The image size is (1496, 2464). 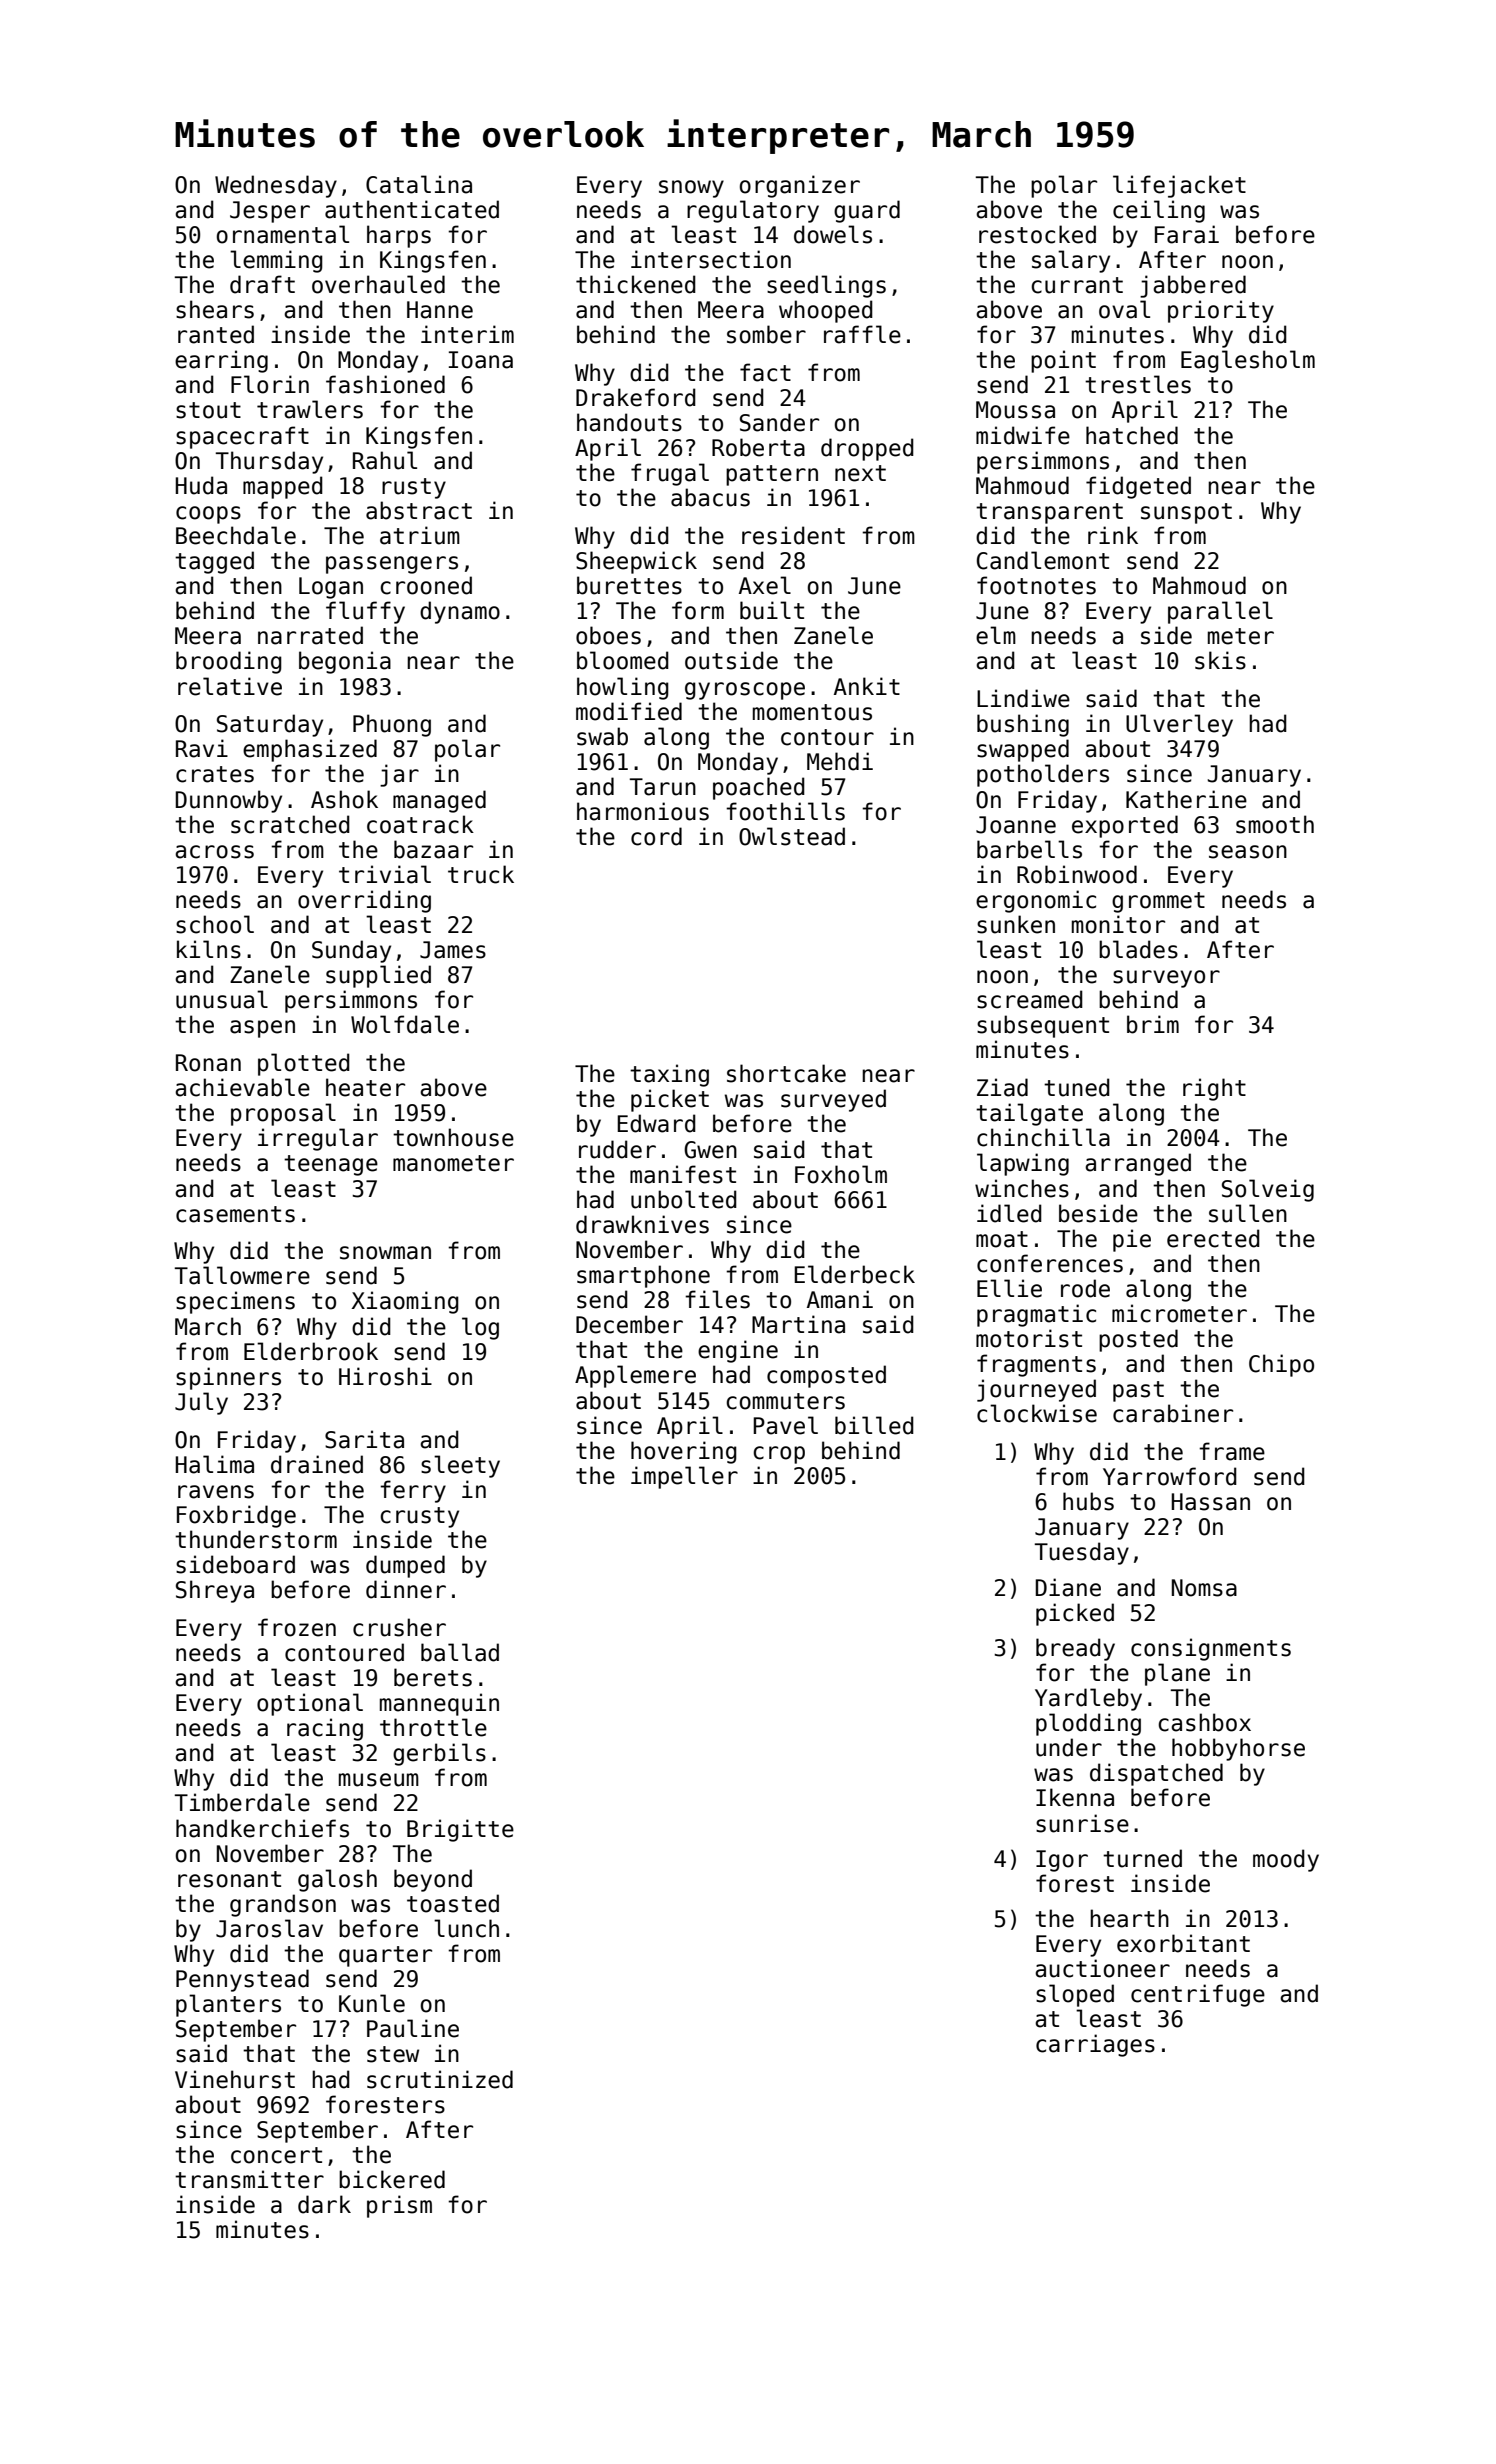 I want to click on hovering, so click(x=684, y=1452).
